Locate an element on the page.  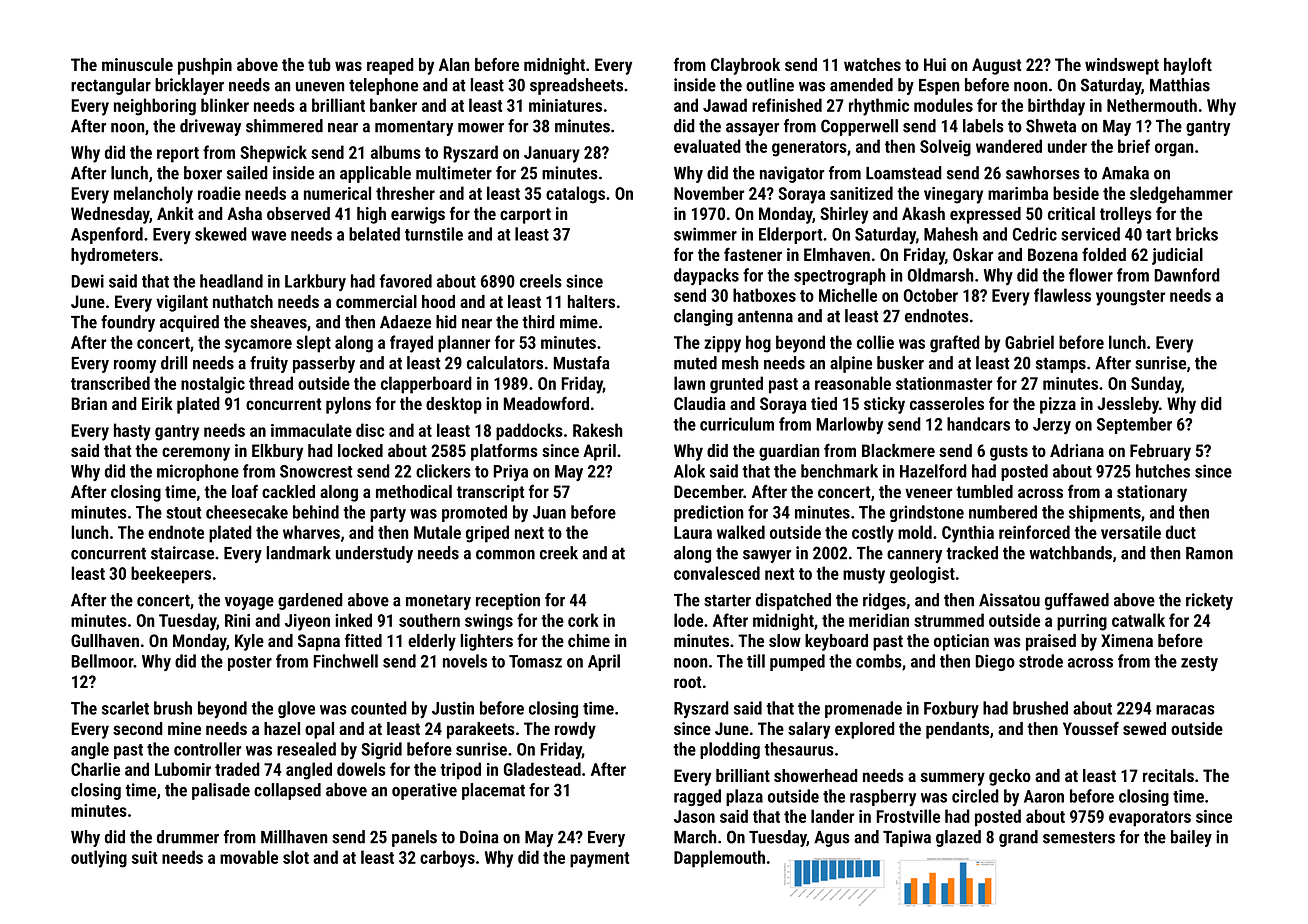
Dawnford is located at coordinates (1187, 275).
